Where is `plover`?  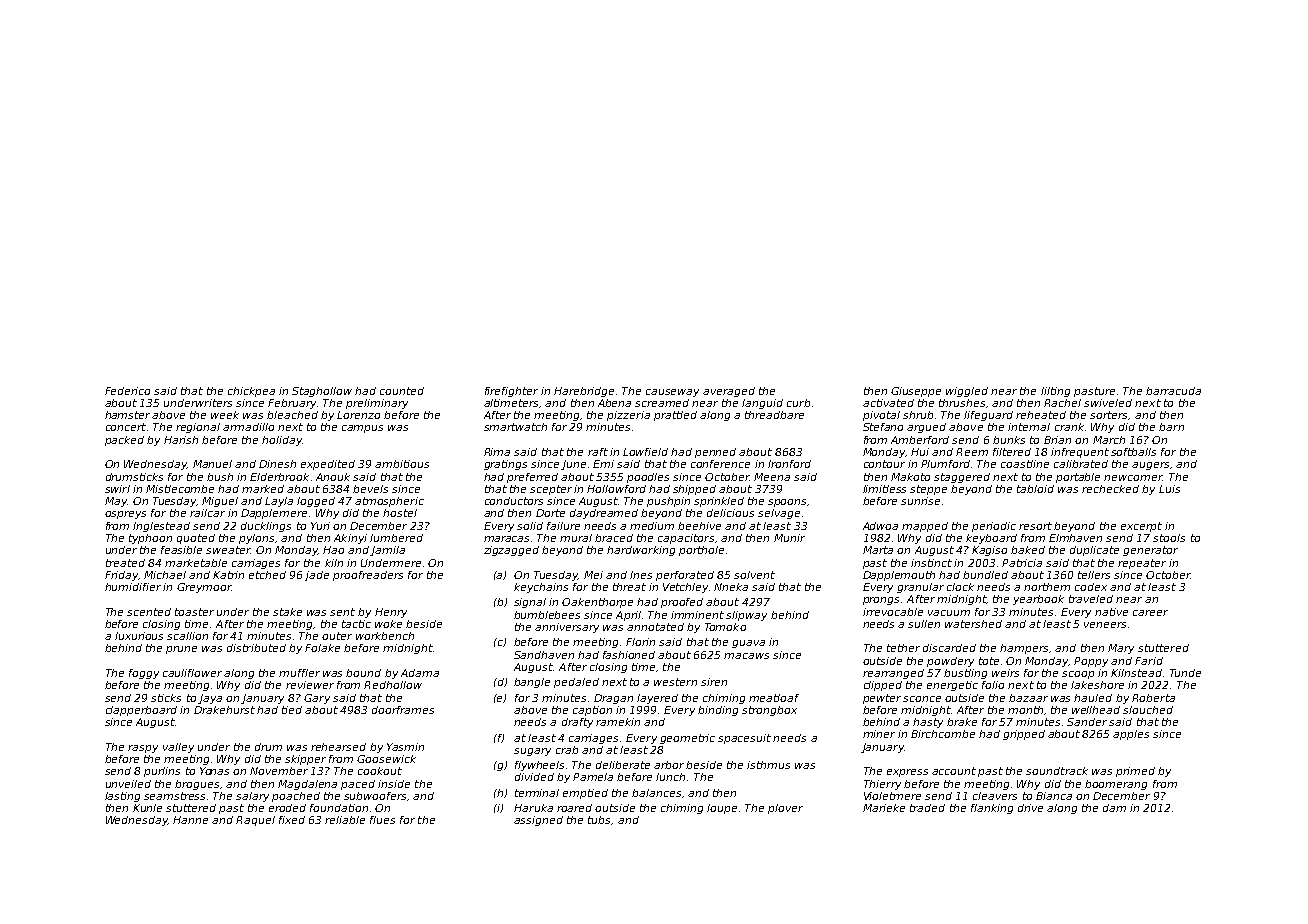
plover is located at coordinates (785, 809).
